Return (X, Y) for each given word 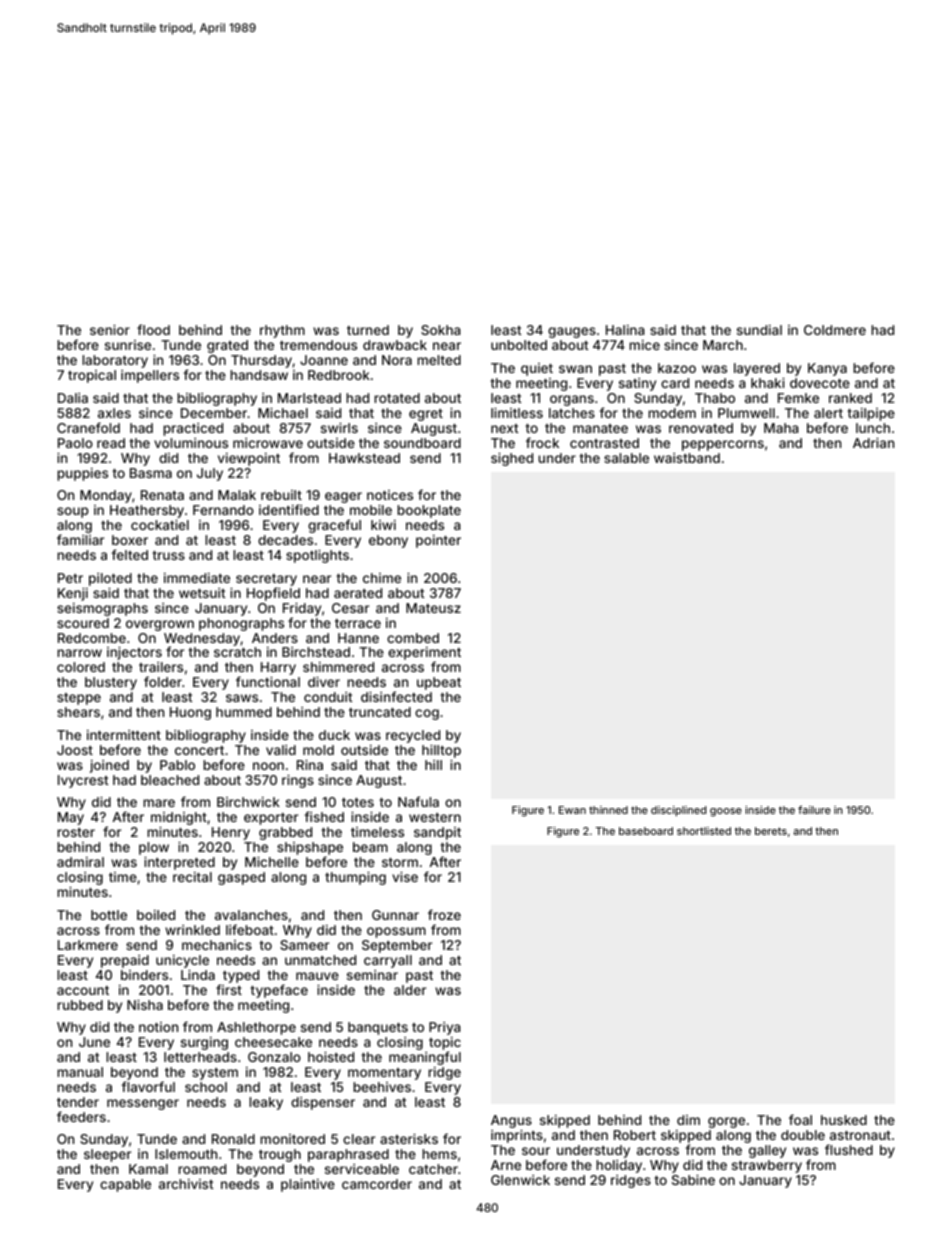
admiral (80, 862)
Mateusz (433, 608)
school (206, 1087)
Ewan (572, 810)
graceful (334, 526)
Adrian (873, 442)
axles (114, 413)
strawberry (767, 1166)
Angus (511, 1121)
